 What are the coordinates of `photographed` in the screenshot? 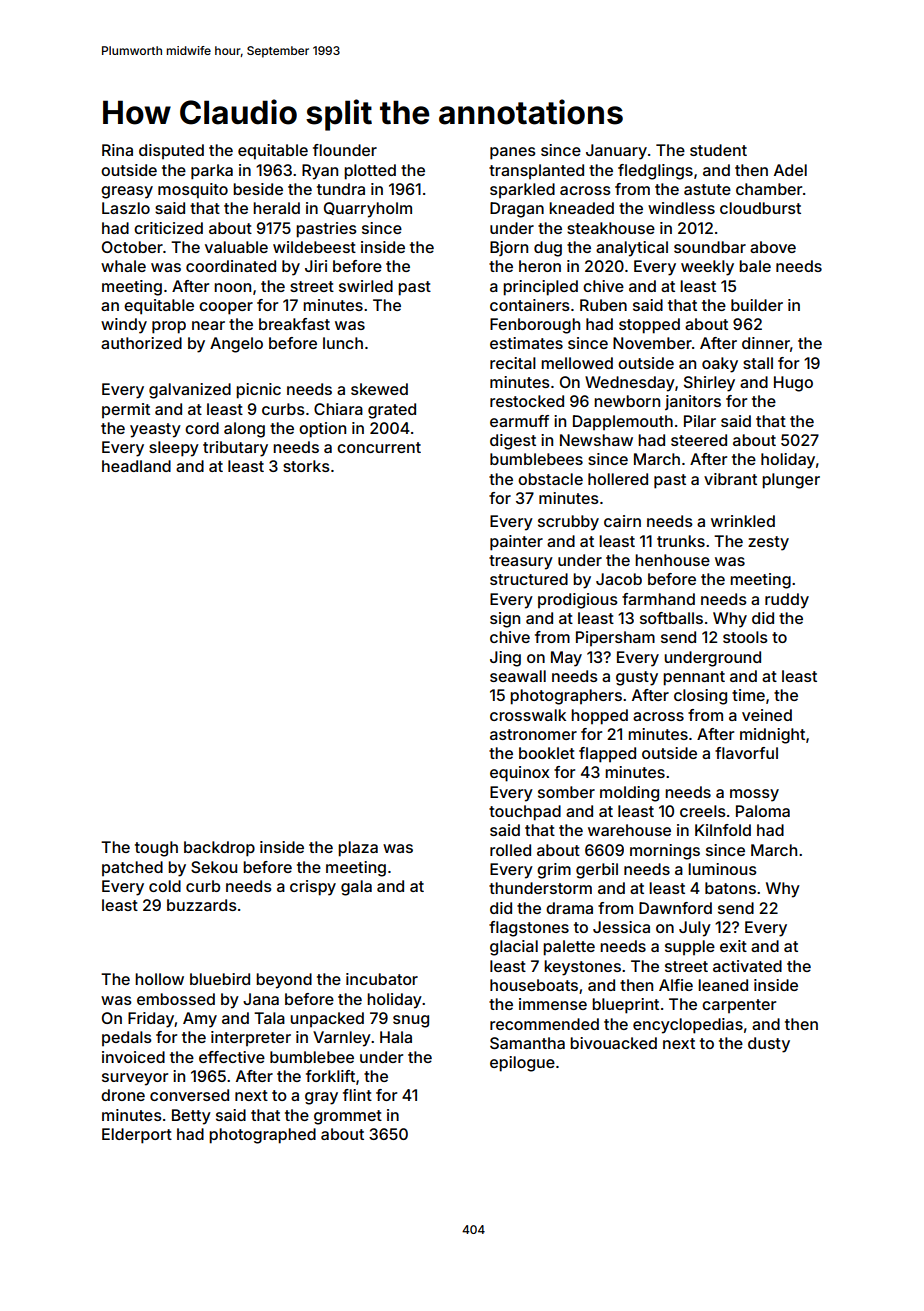 It's located at (262, 1136).
